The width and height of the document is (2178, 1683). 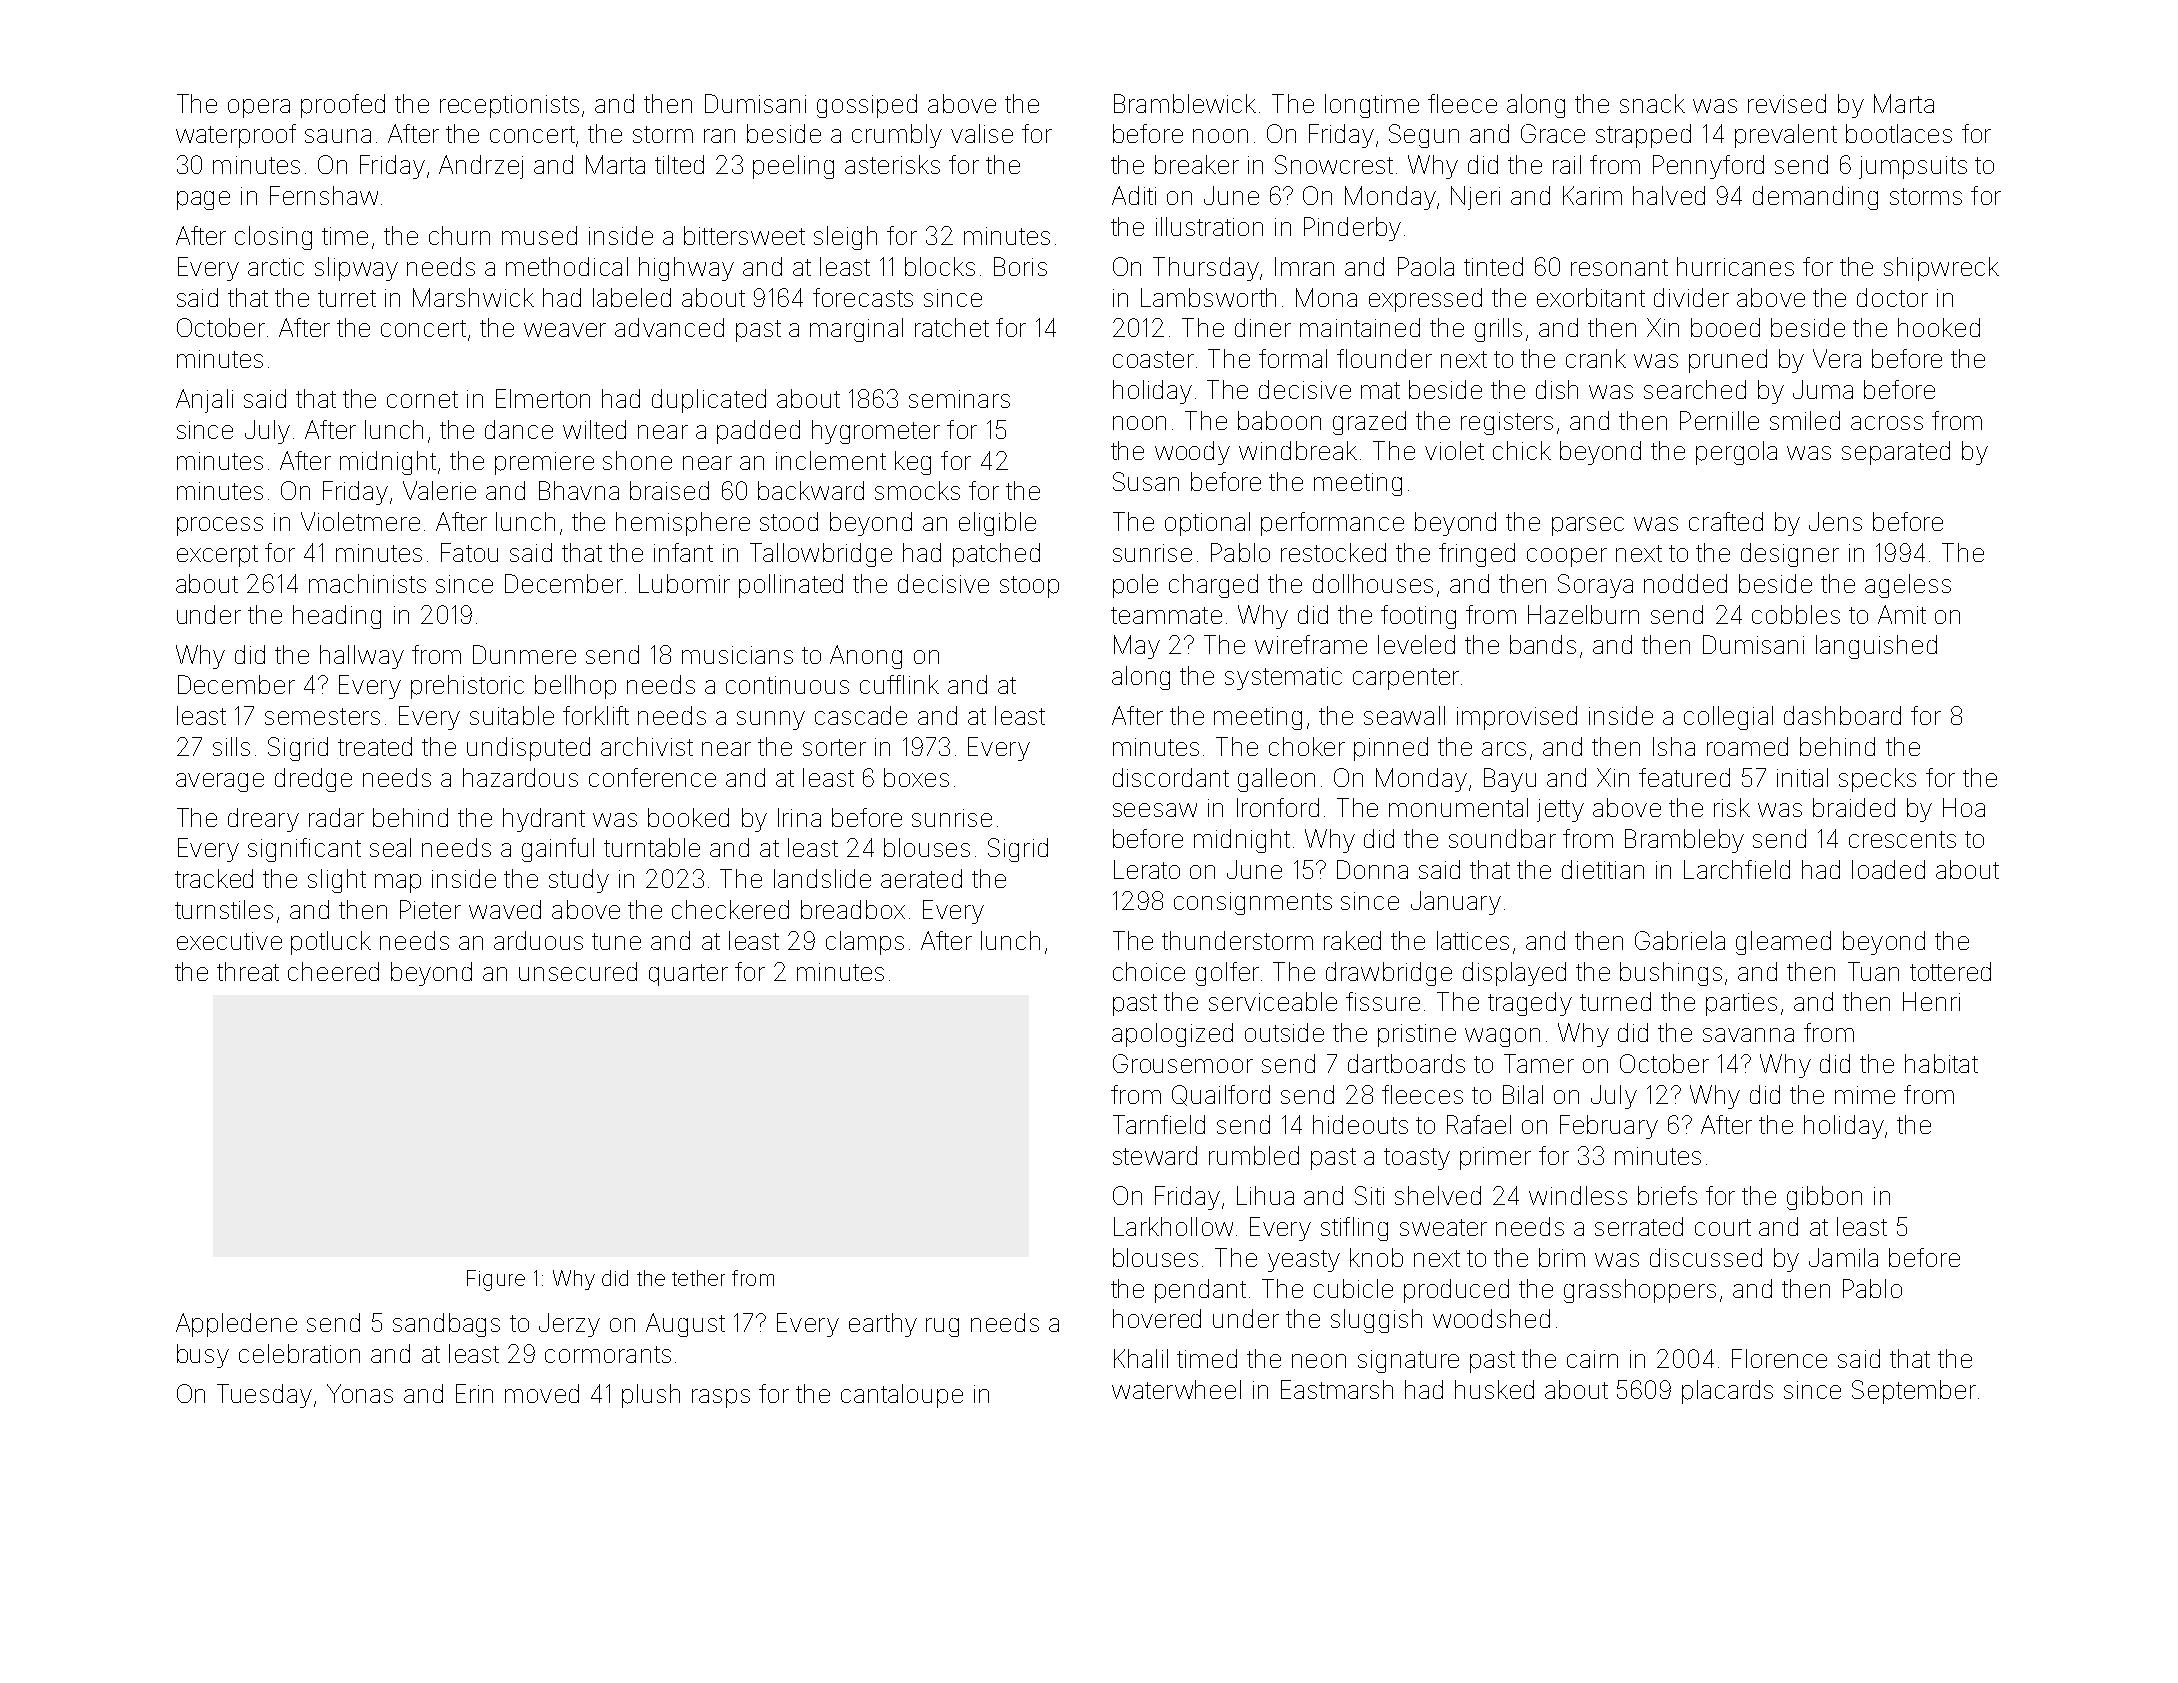 What do you see at coordinates (1176, 1389) in the document?
I see `waterwheel` at bounding box center [1176, 1389].
